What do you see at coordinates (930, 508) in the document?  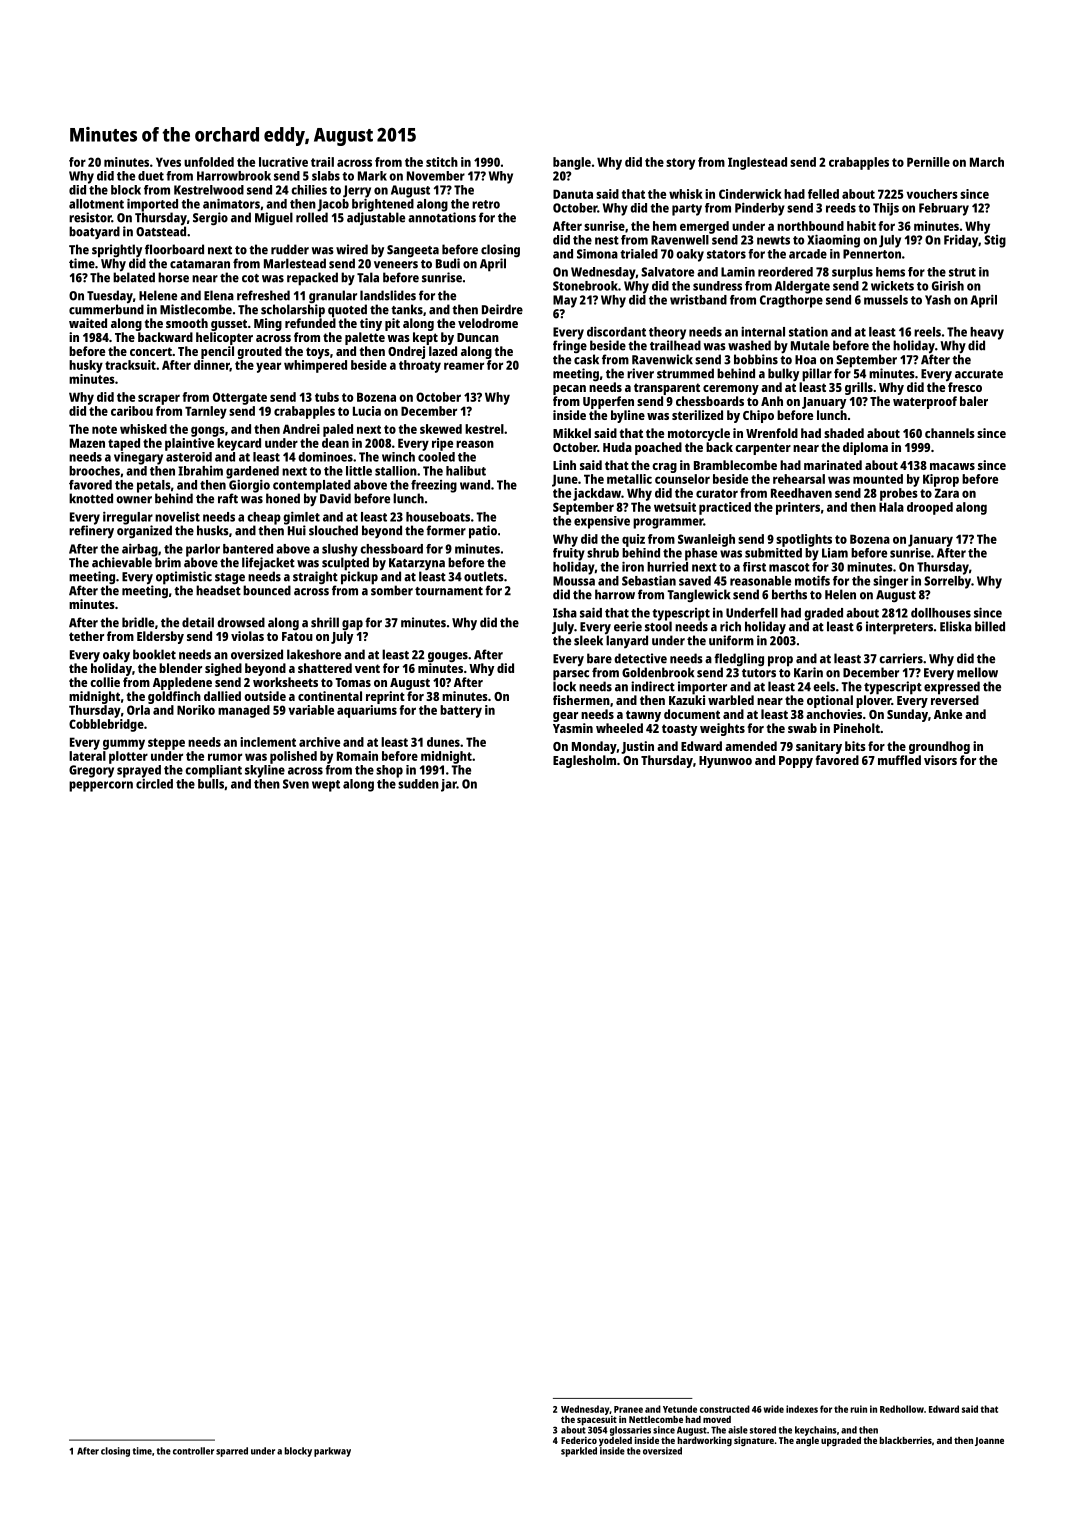 I see `drooped` at bounding box center [930, 508].
